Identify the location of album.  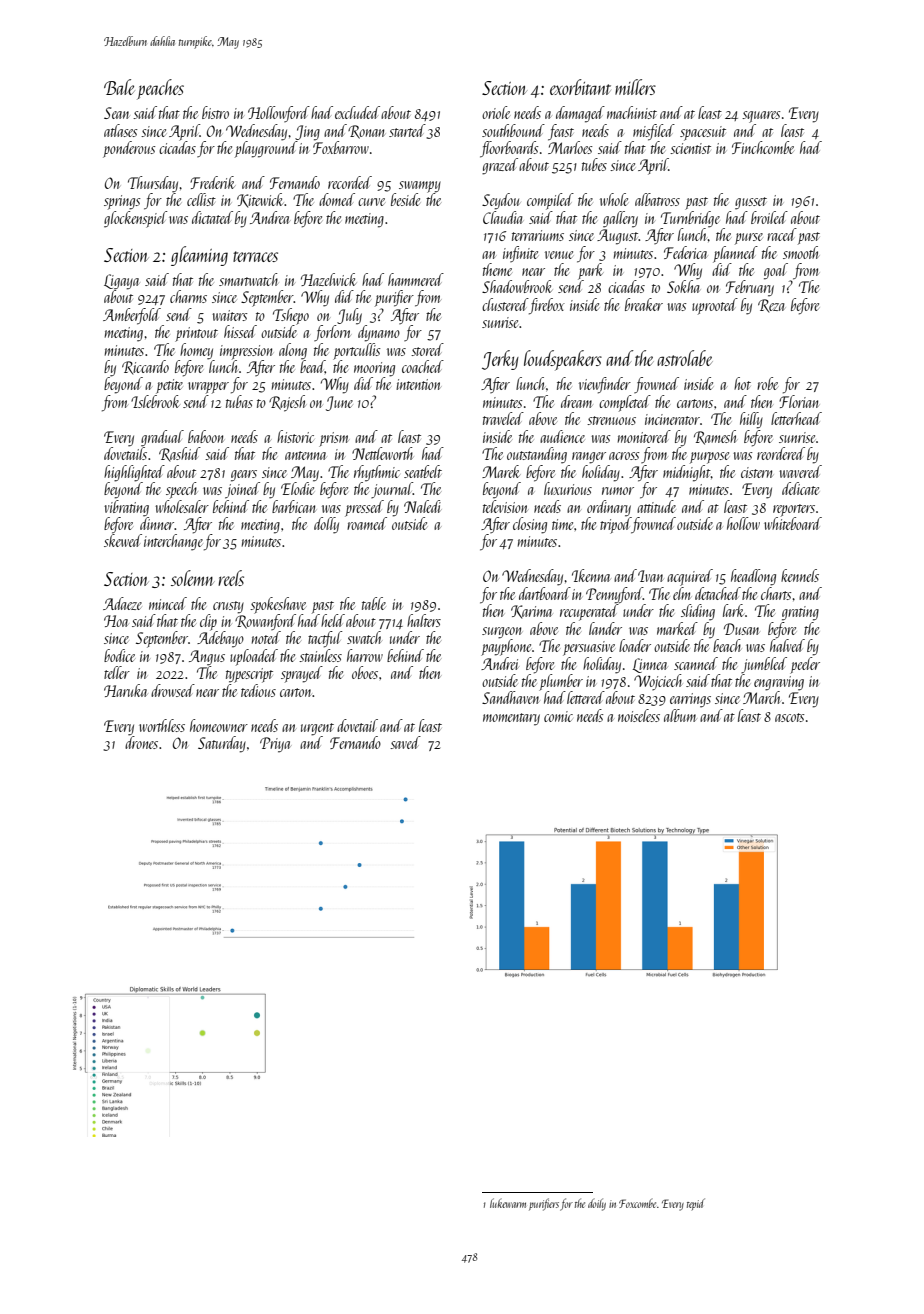
(680, 715).
